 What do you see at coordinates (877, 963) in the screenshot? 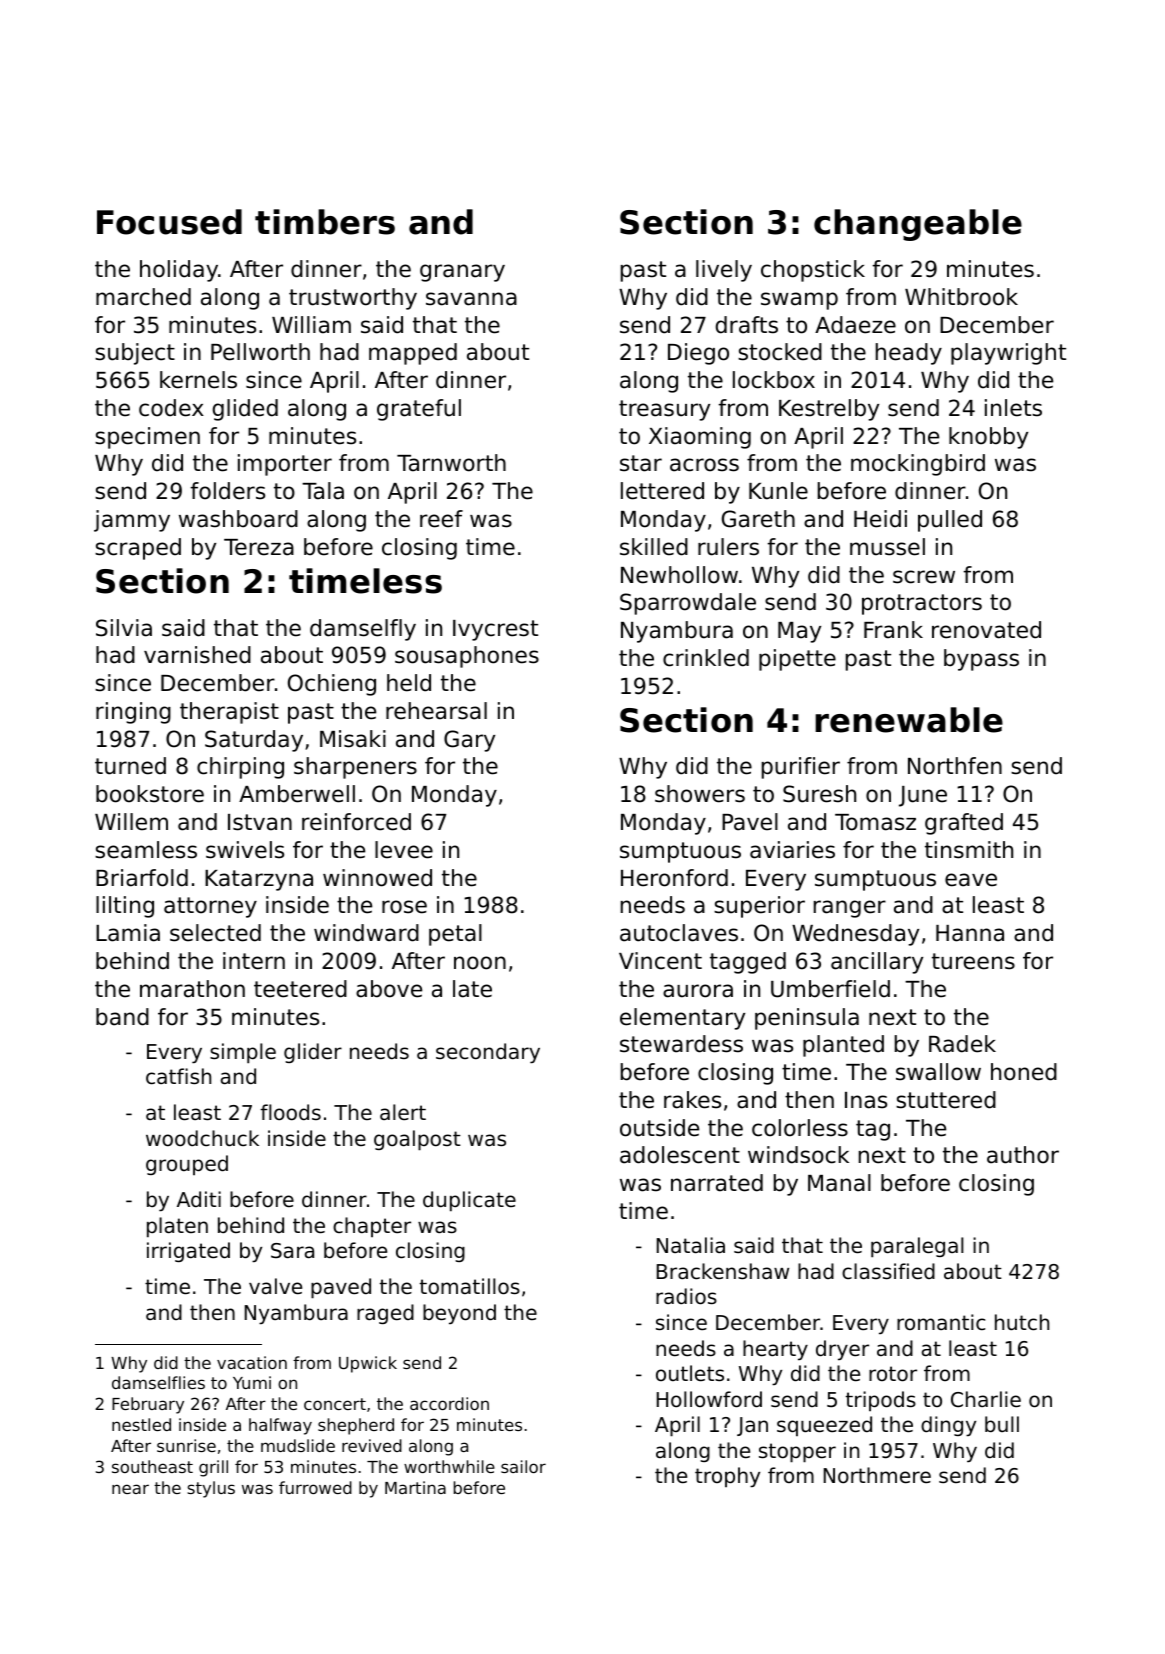
I see `ancillary` at bounding box center [877, 963].
